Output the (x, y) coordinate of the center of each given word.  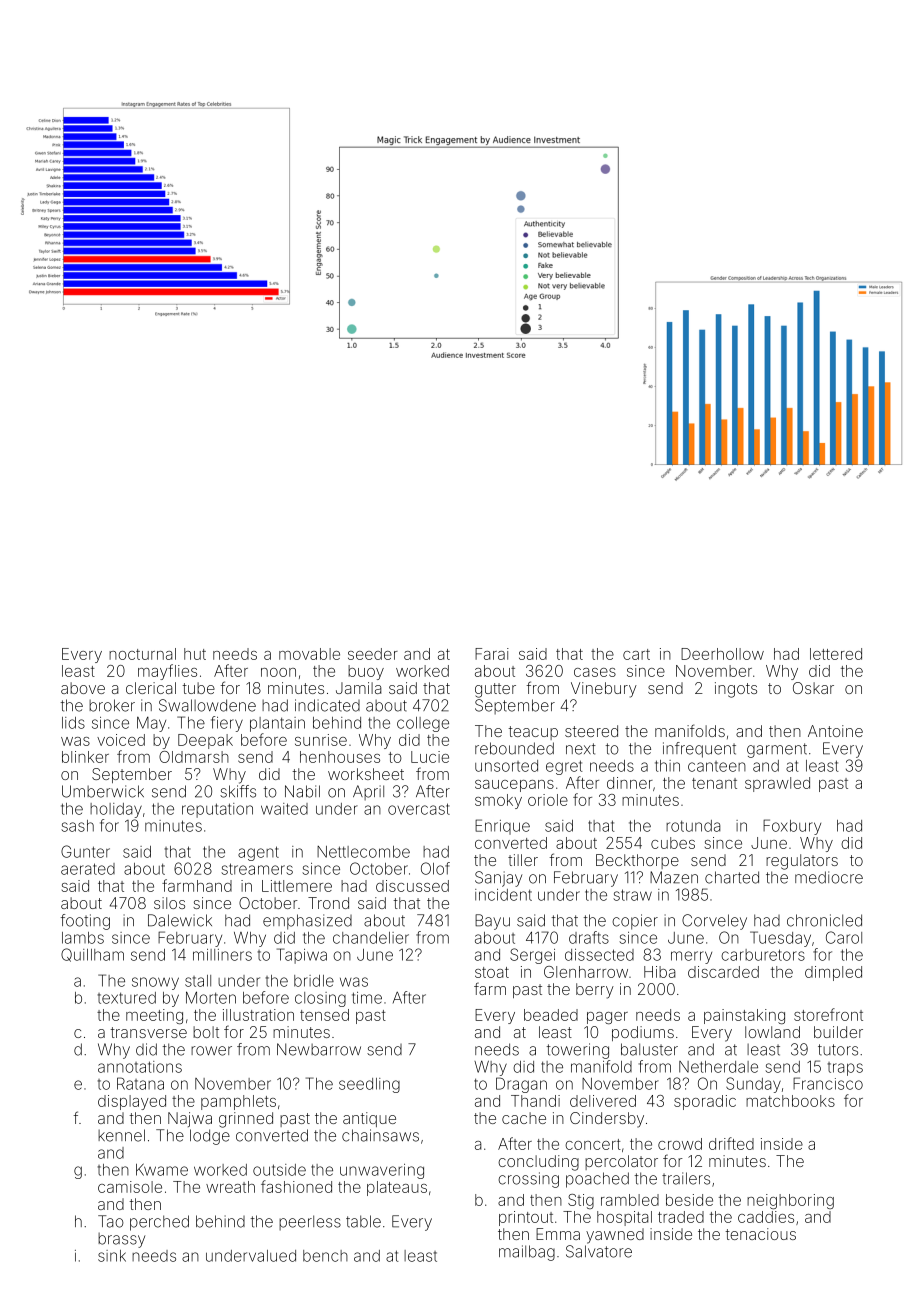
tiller (523, 860)
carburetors (763, 955)
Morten (211, 997)
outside (279, 1170)
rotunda (693, 826)
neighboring (790, 1201)
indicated (327, 705)
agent (258, 853)
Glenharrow (586, 972)
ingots (736, 690)
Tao (111, 1221)
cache (524, 1118)
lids (73, 723)
